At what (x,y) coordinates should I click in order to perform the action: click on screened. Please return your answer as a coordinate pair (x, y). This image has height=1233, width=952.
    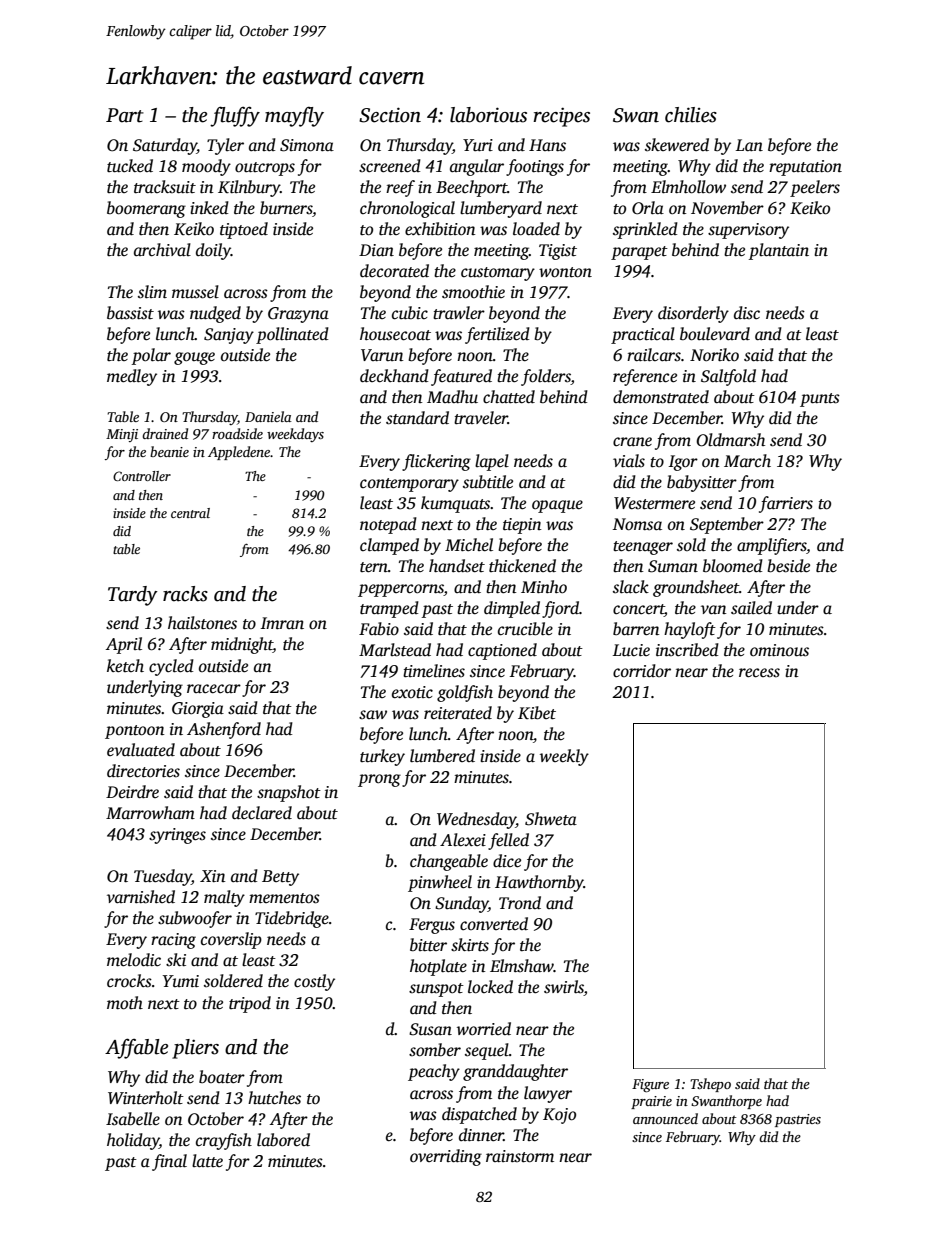
    Looking at the image, I should click on (390, 166).
